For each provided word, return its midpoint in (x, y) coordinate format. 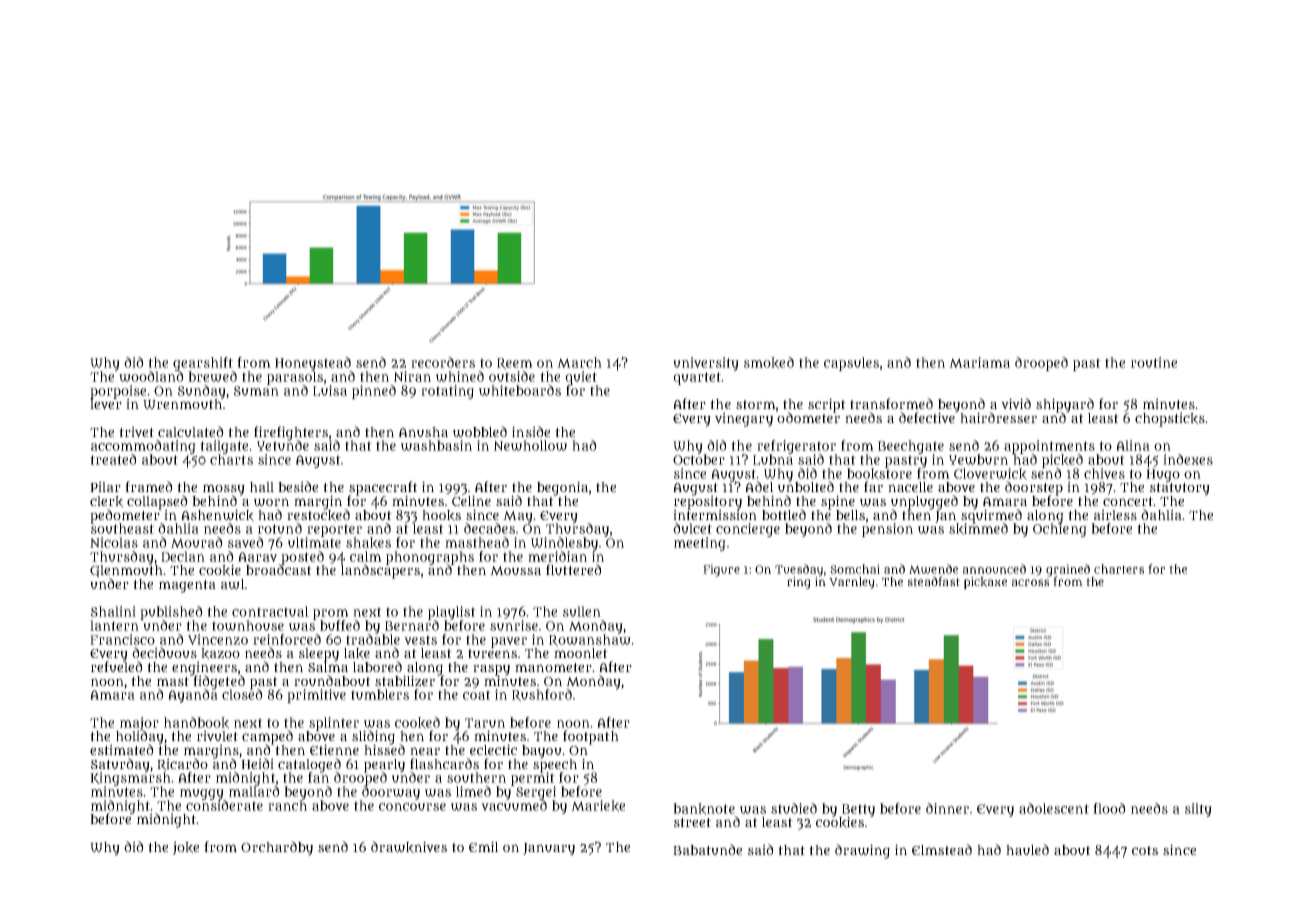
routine (1154, 362)
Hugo (1163, 475)
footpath (591, 737)
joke (186, 848)
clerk (106, 502)
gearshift (203, 364)
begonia (562, 488)
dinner (947, 808)
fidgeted (219, 682)
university (706, 364)
